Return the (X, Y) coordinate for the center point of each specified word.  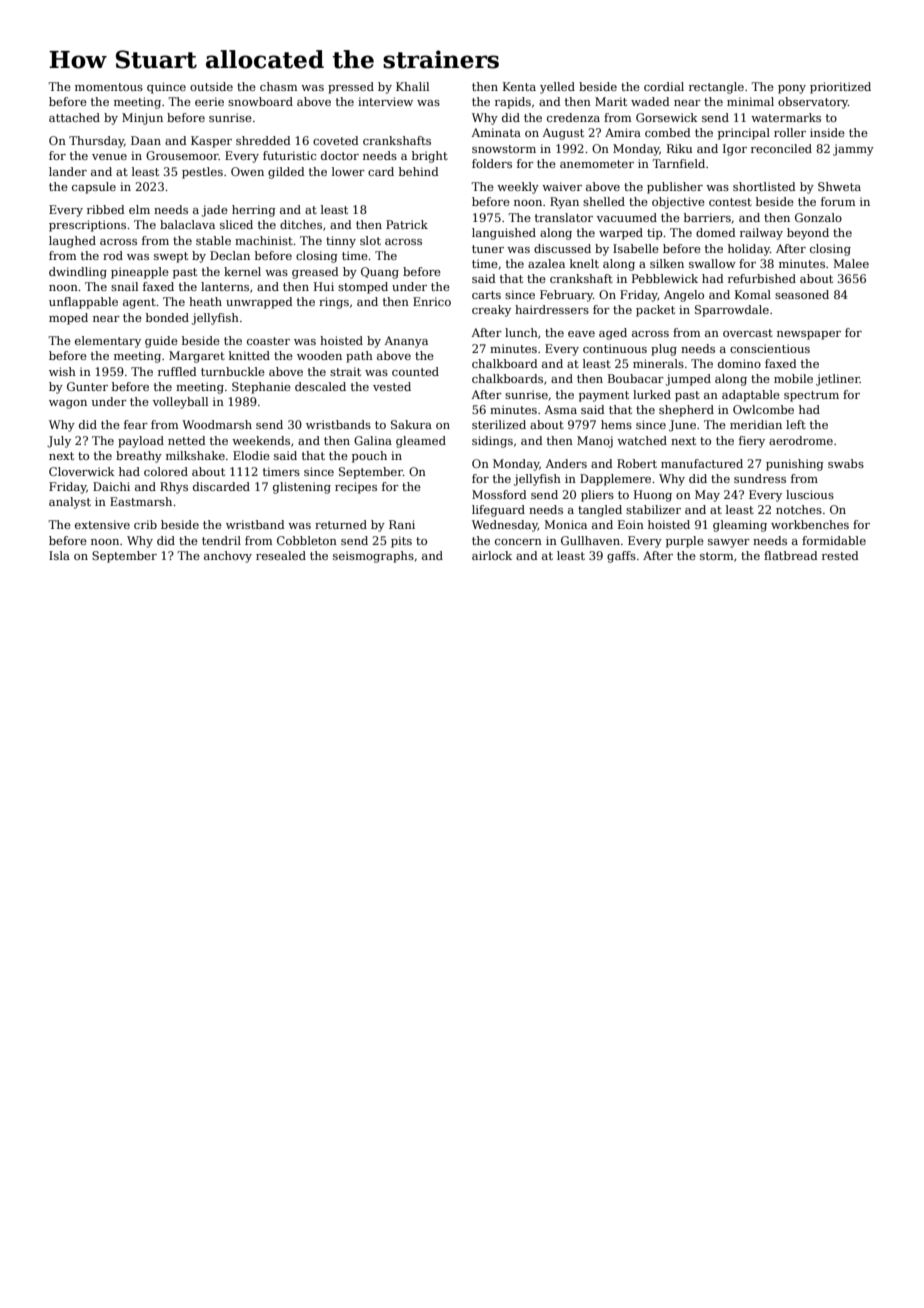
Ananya (406, 342)
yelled (557, 88)
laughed (72, 242)
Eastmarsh (141, 501)
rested (840, 555)
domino (739, 363)
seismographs (373, 557)
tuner (488, 249)
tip (654, 234)
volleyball (180, 403)
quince (166, 88)
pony (792, 89)
